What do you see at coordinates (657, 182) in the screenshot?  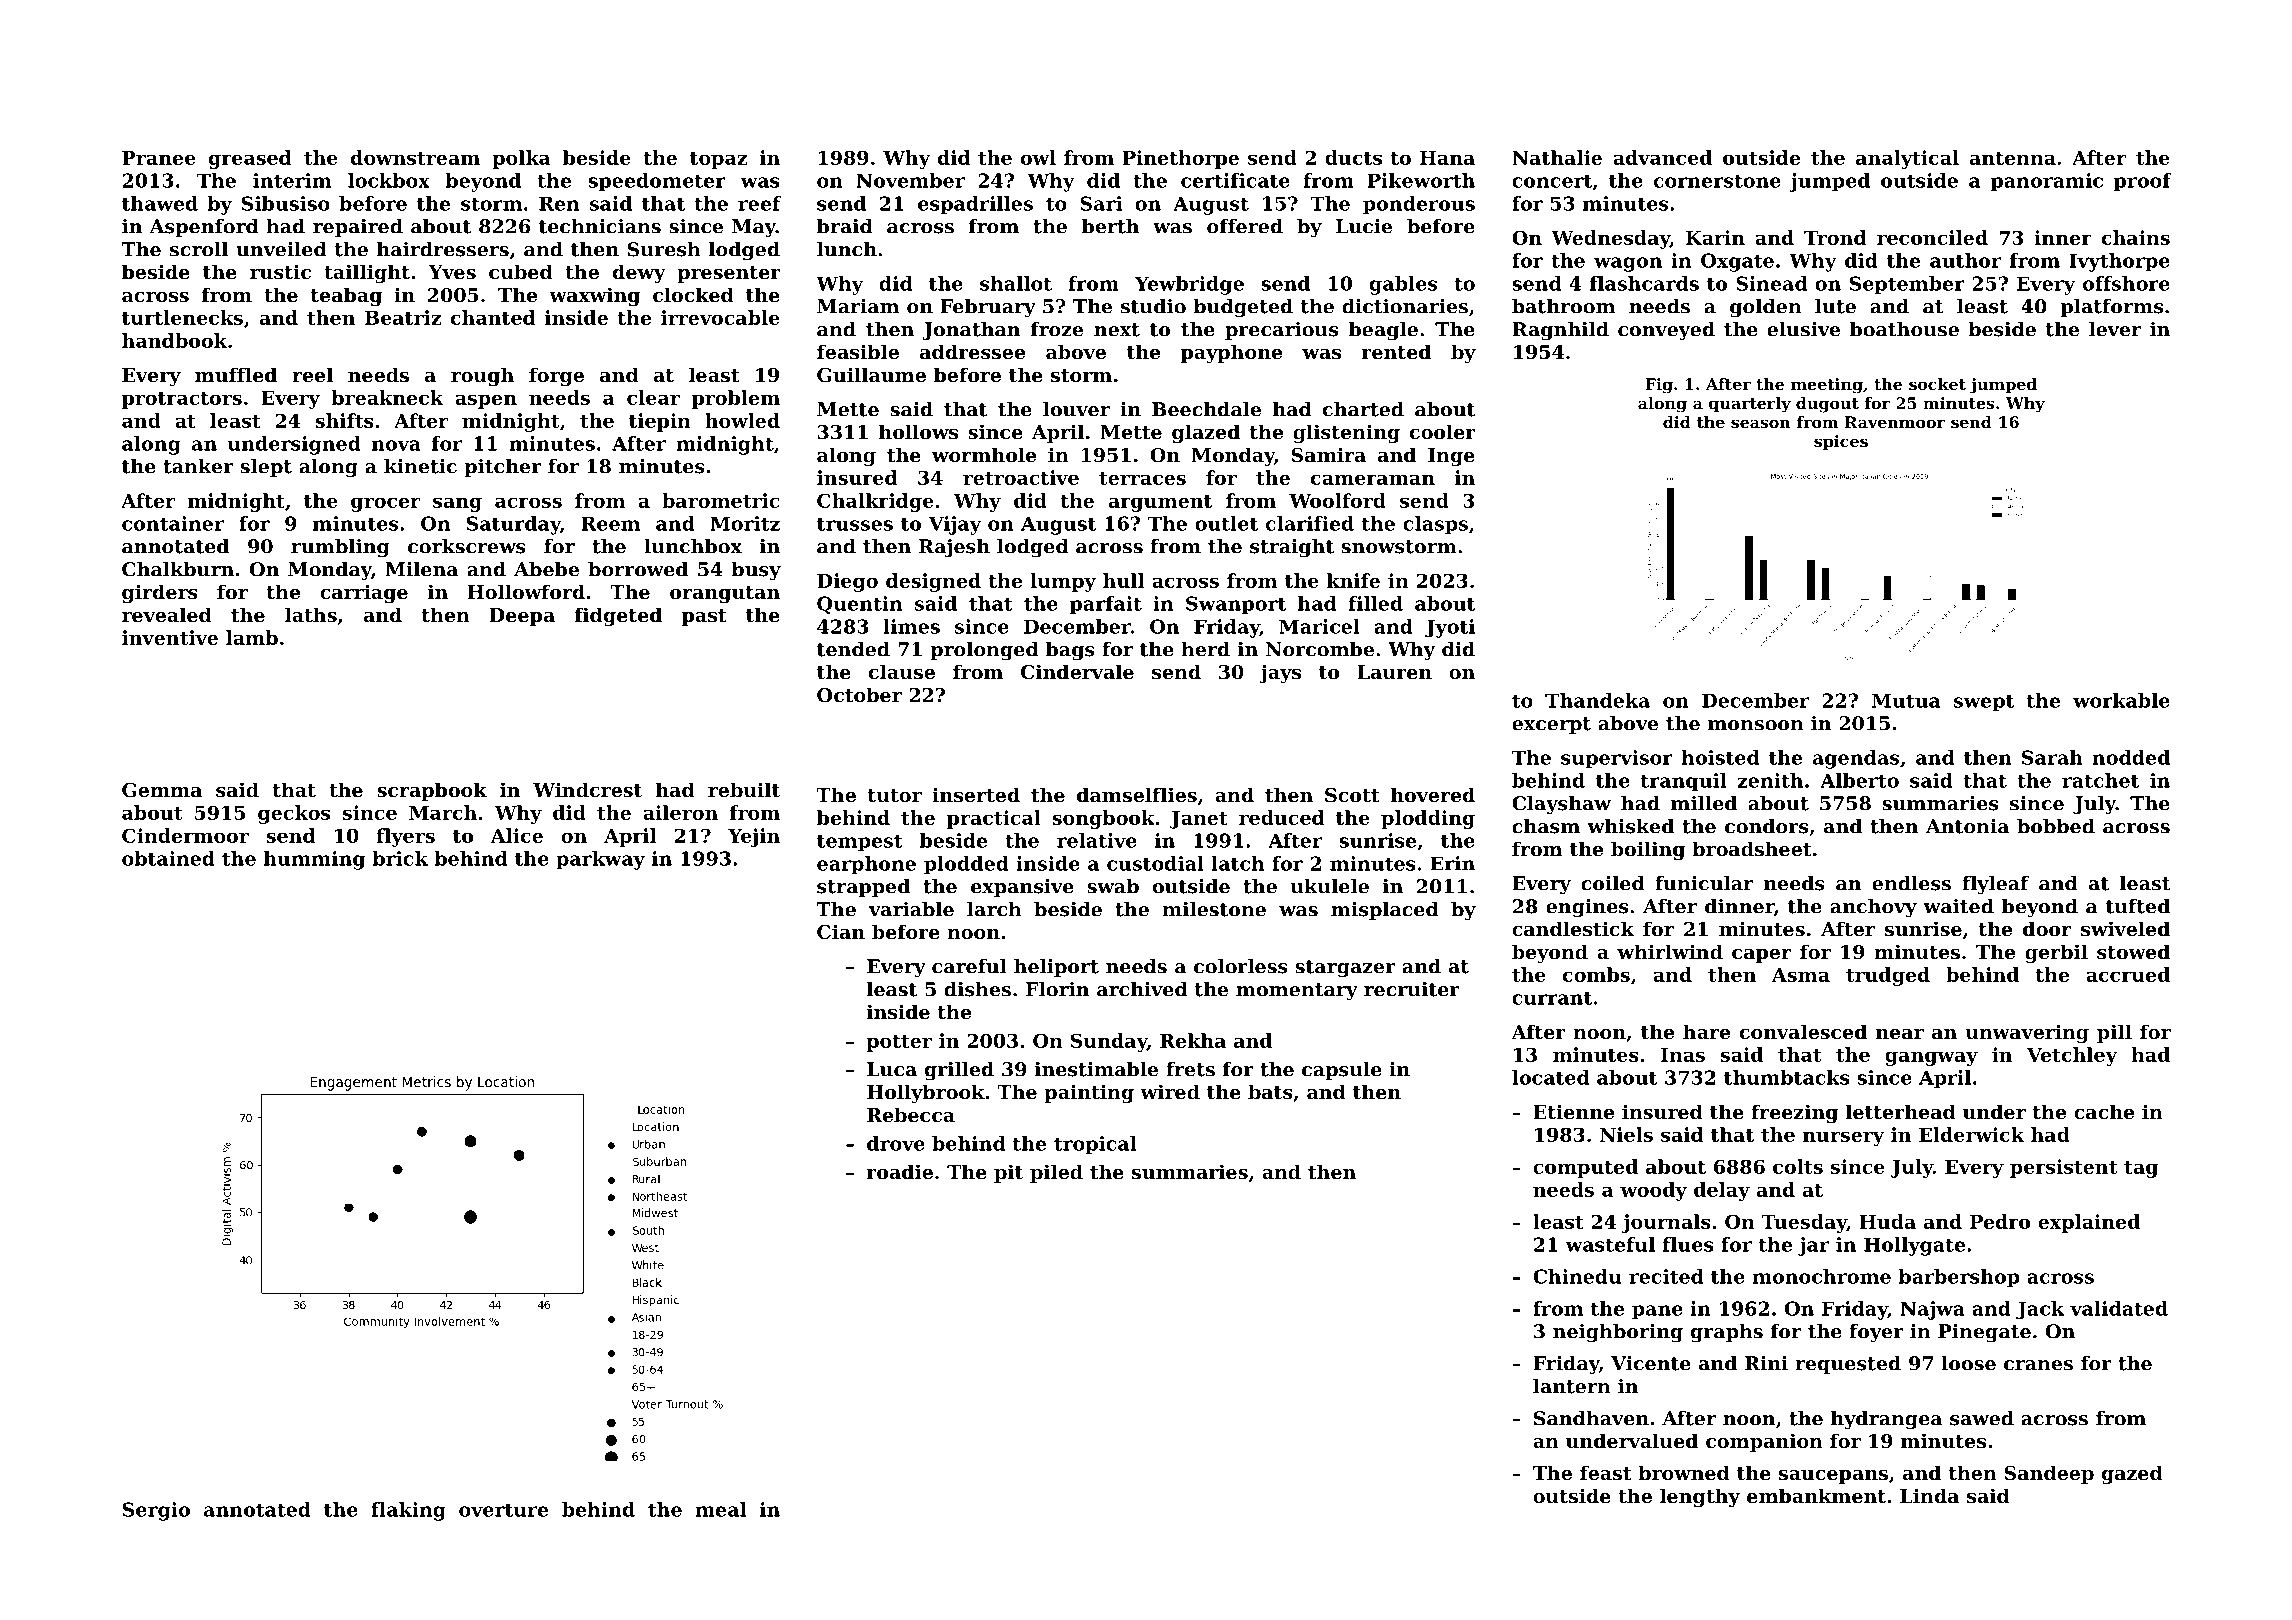 I see `speedometer` at bounding box center [657, 182].
